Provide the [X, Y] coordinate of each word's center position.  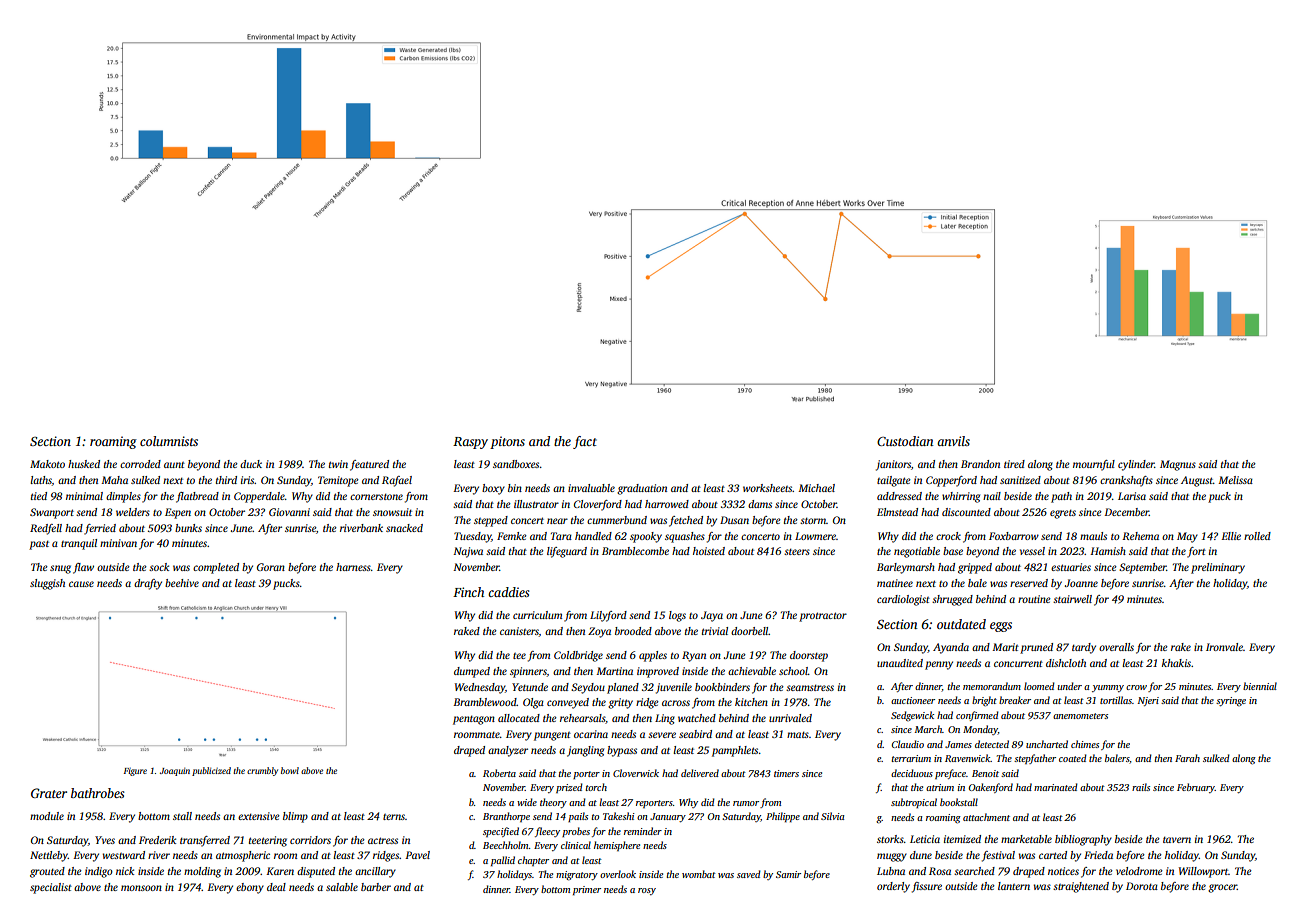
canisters [519, 632]
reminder [643, 831]
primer [587, 890]
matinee [895, 583]
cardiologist [903, 600]
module [47, 816]
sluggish [47, 584]
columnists [169, 441]
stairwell [1072, 599]
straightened [1081, 887]
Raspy [470, 443]
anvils [953, 441]
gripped [975, 568]
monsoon [141, 888]
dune [921, 855]
